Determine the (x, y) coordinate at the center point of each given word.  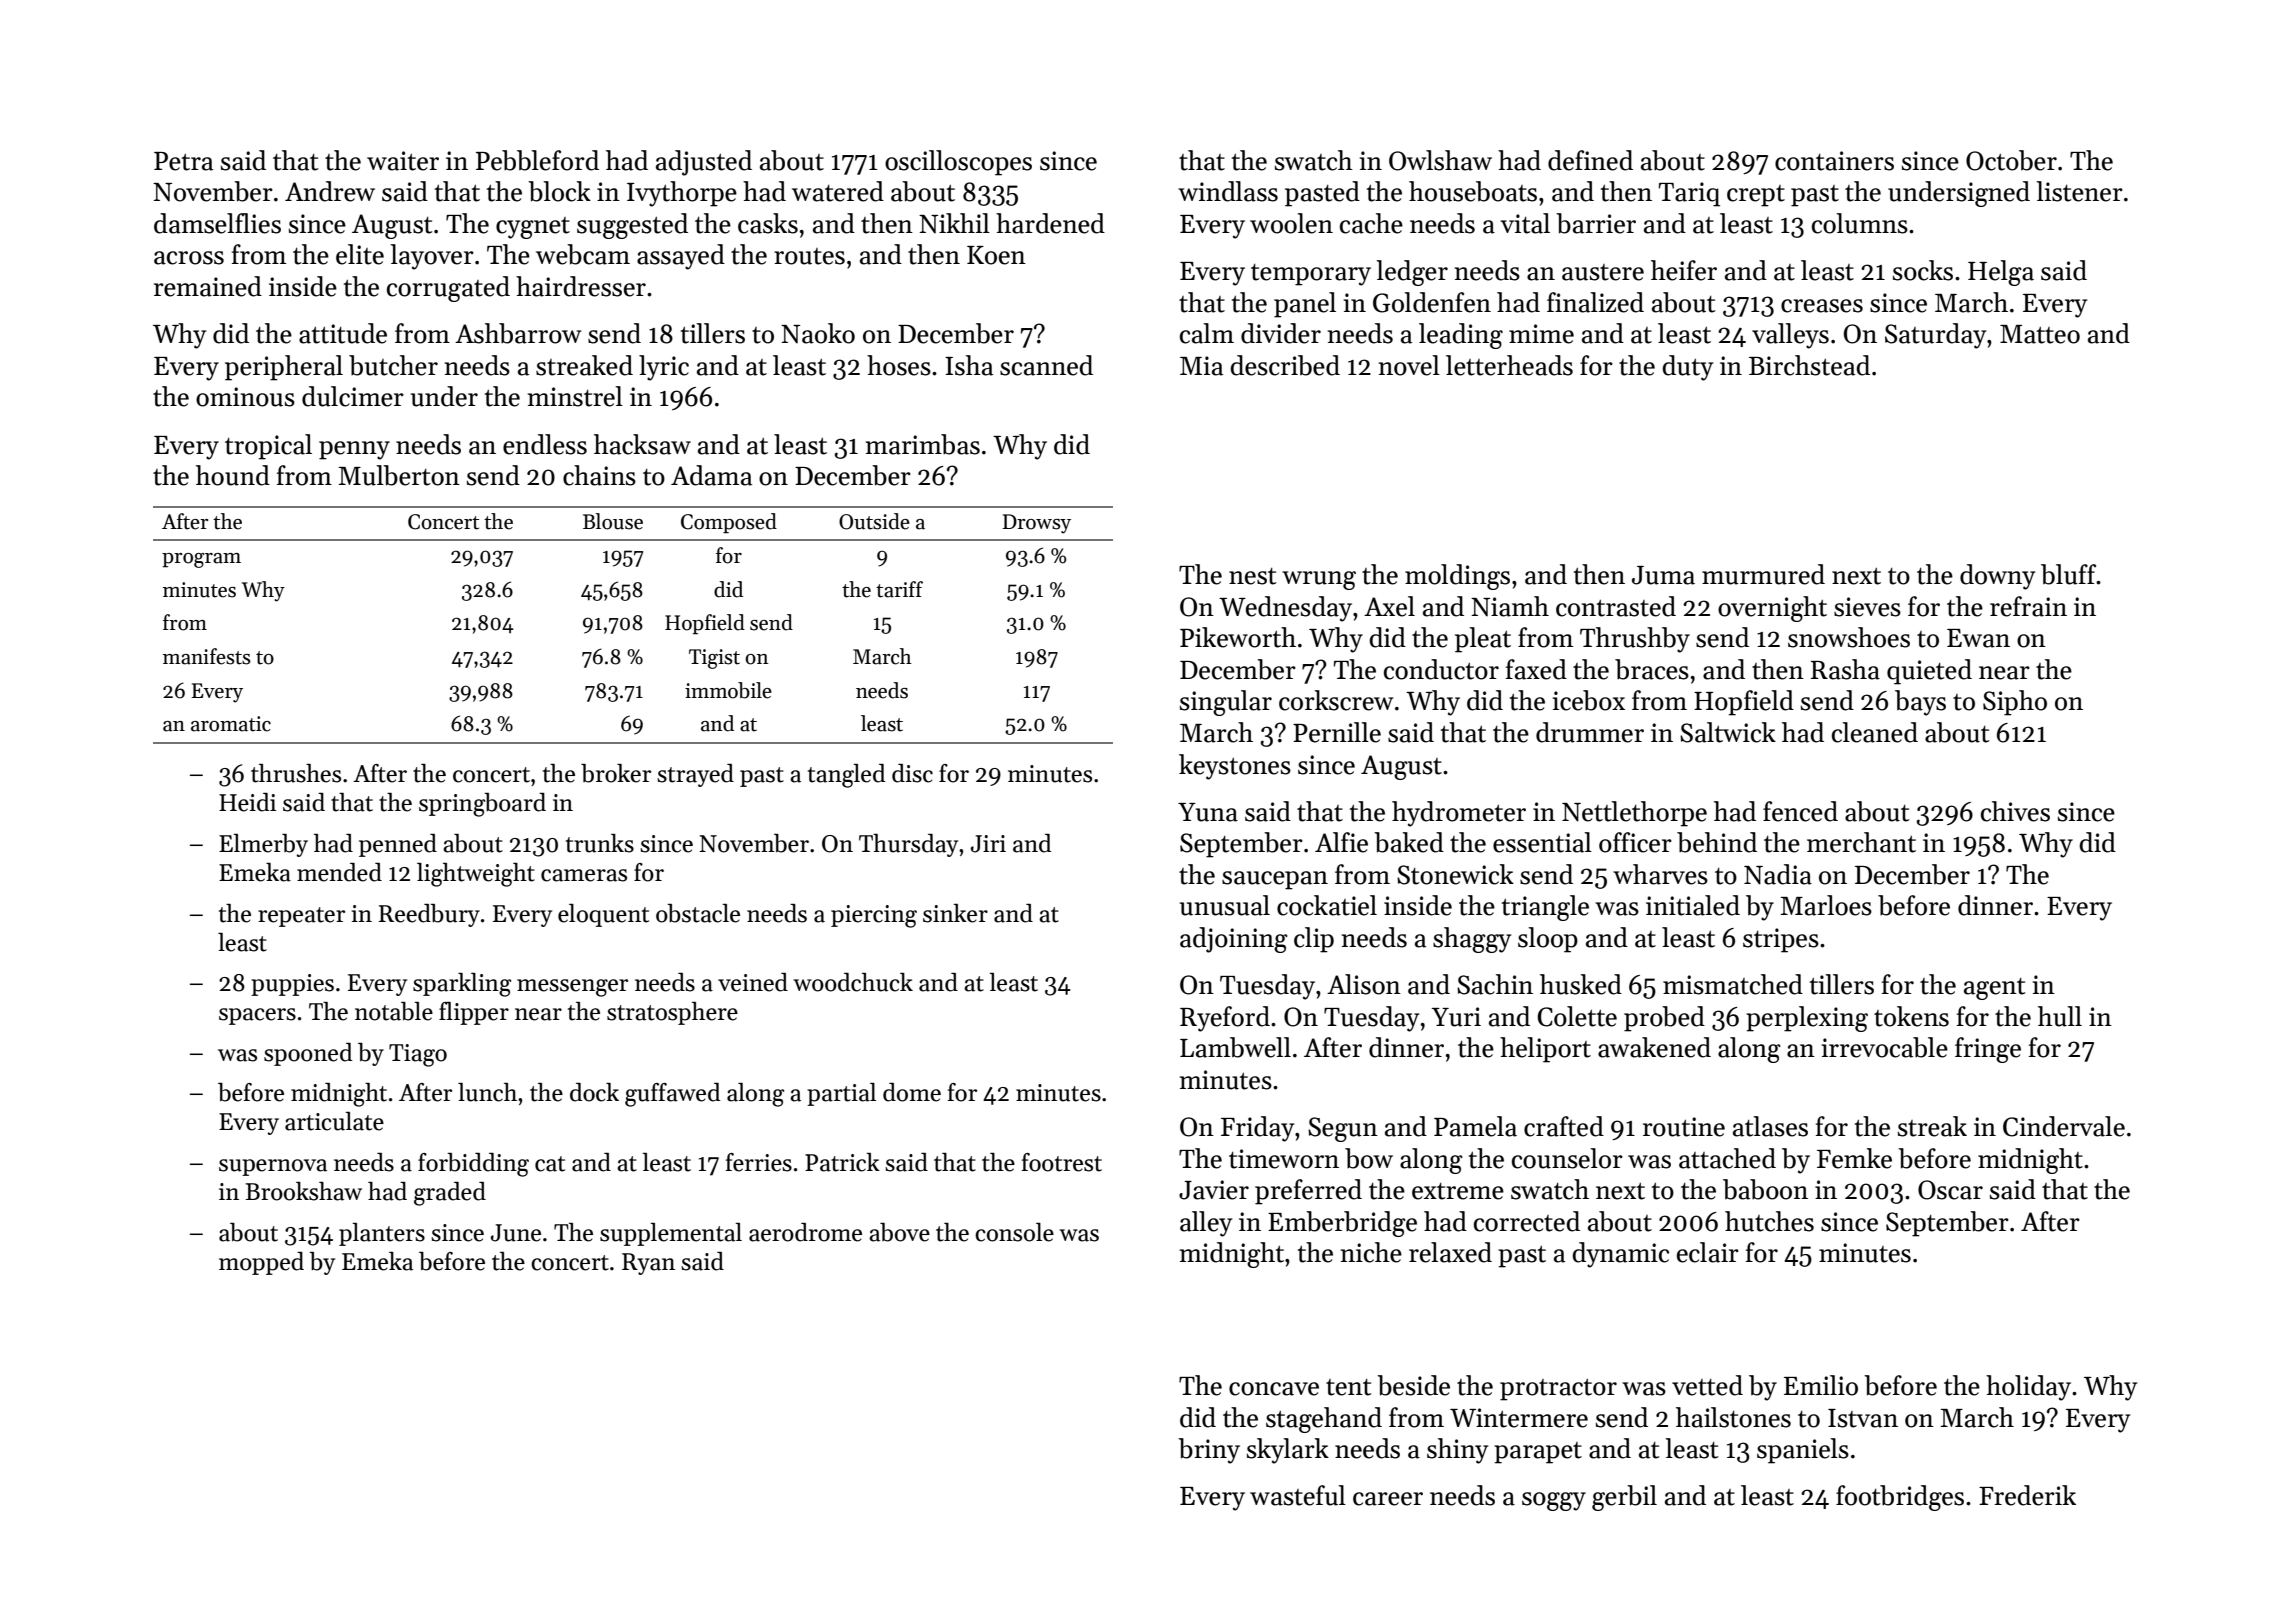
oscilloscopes (958, 163)
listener (2079, 191)
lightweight (476, 875)
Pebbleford (537, 160)
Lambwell (1235, 1047)
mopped (261, 1263)
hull (2060, 1016)
